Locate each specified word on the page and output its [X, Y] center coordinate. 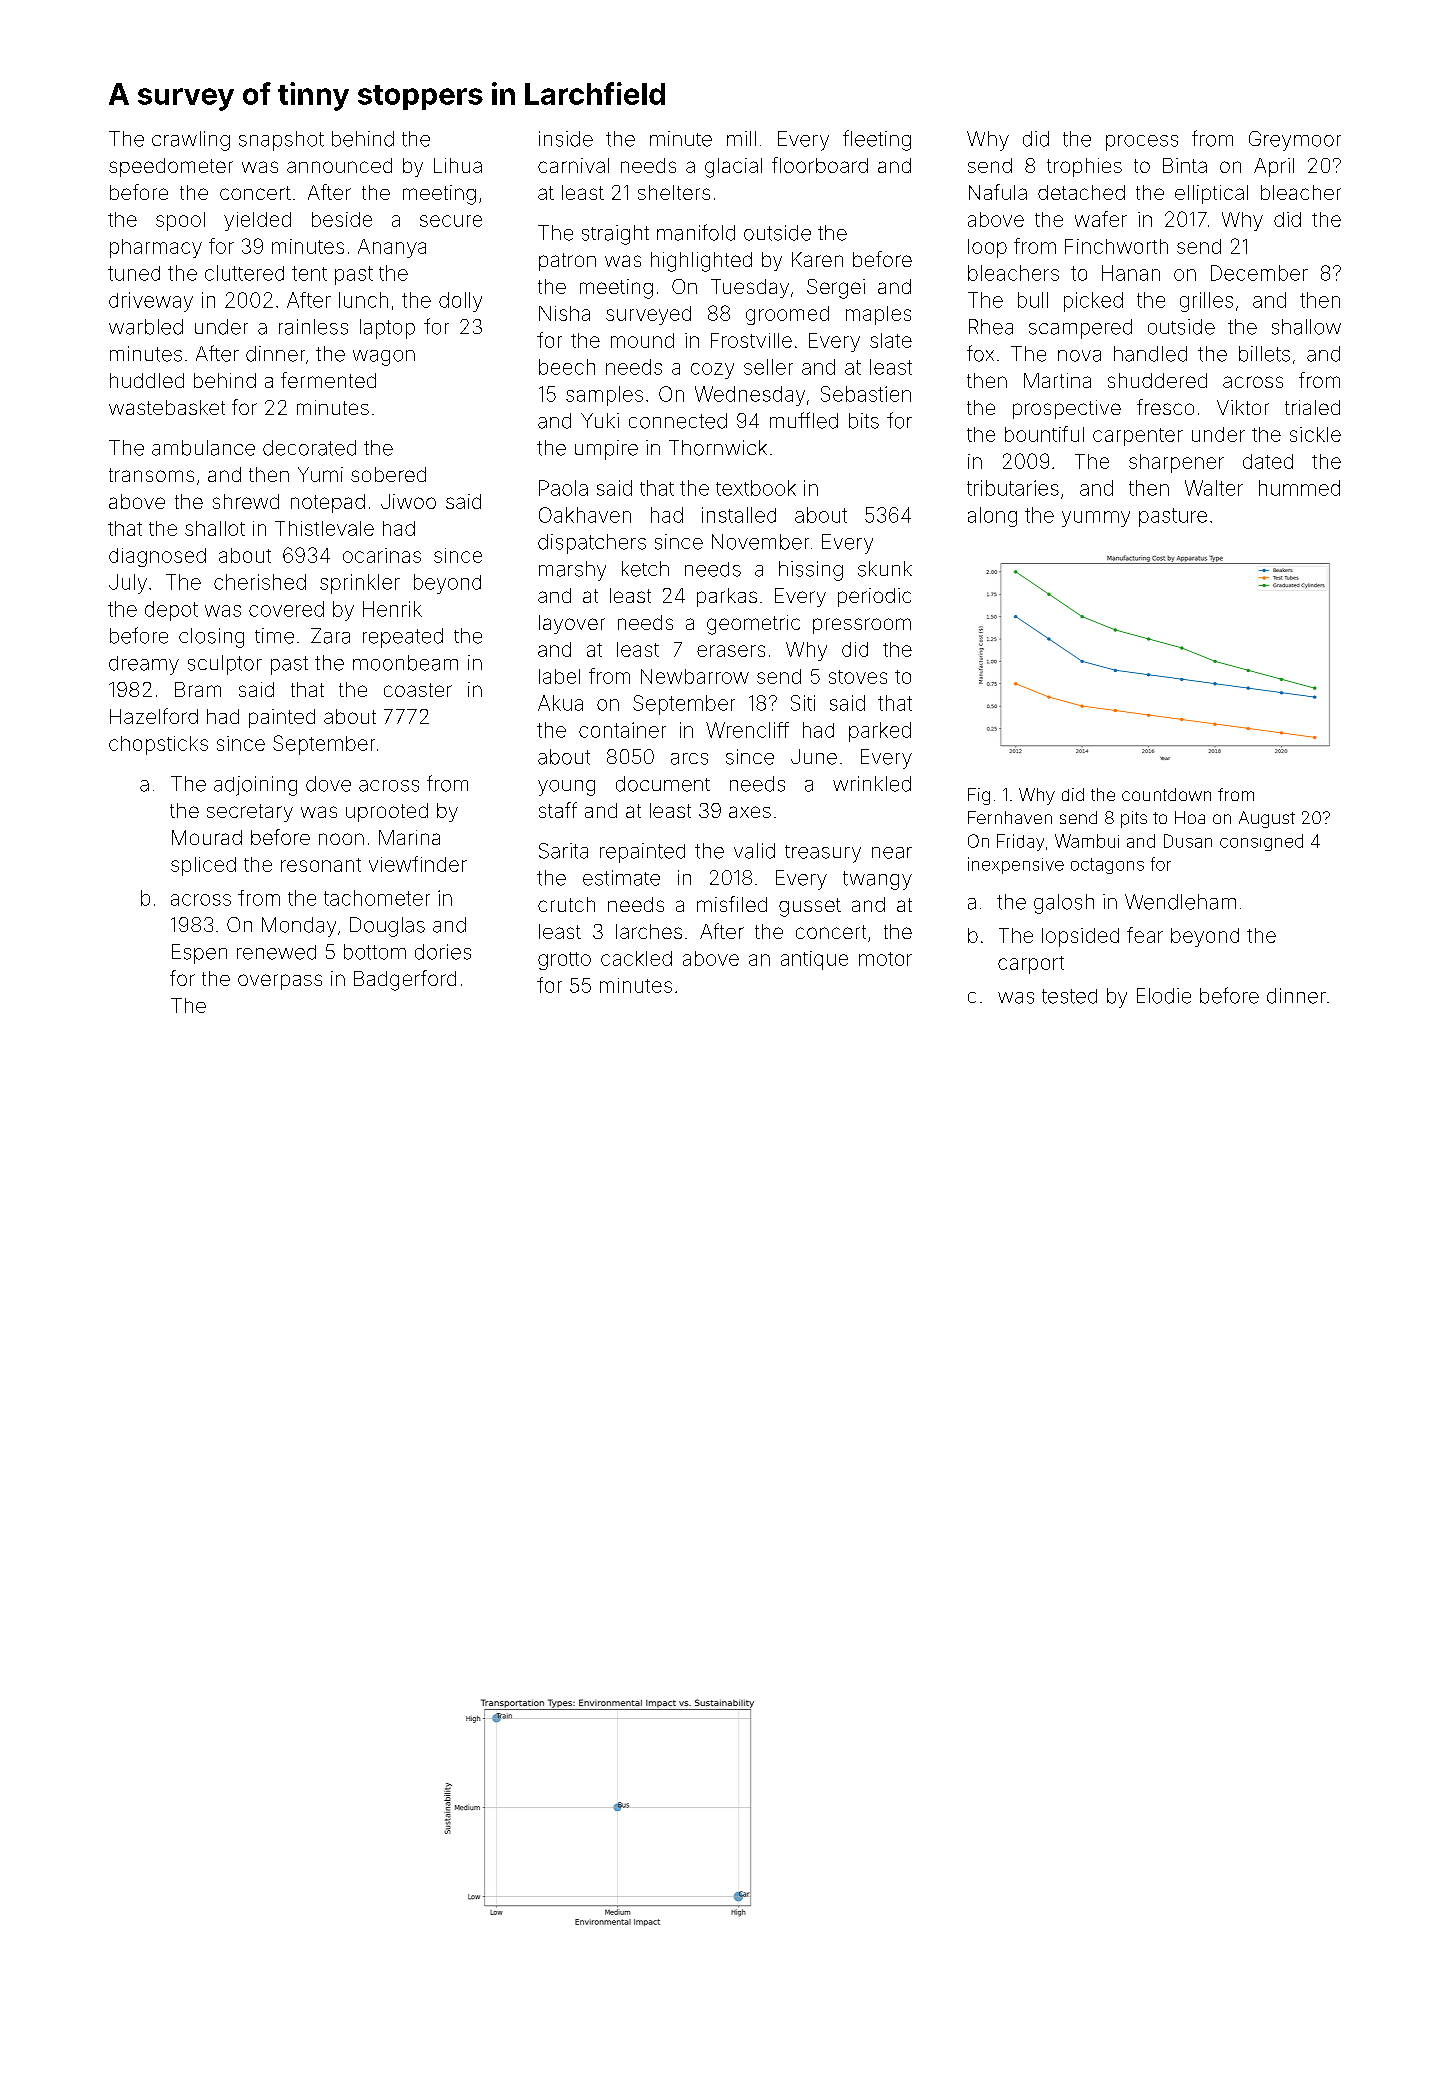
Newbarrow [695, 676]
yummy [1096, 519]
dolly [460, 302]
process [1142, 143]
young [566, 788]
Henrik [392, 609]
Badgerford [405, 980]
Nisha [564, 313]
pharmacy [156, 248]
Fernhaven [1010, 817]
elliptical [1211, 194]
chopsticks [158, 745]
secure [451, 221]
